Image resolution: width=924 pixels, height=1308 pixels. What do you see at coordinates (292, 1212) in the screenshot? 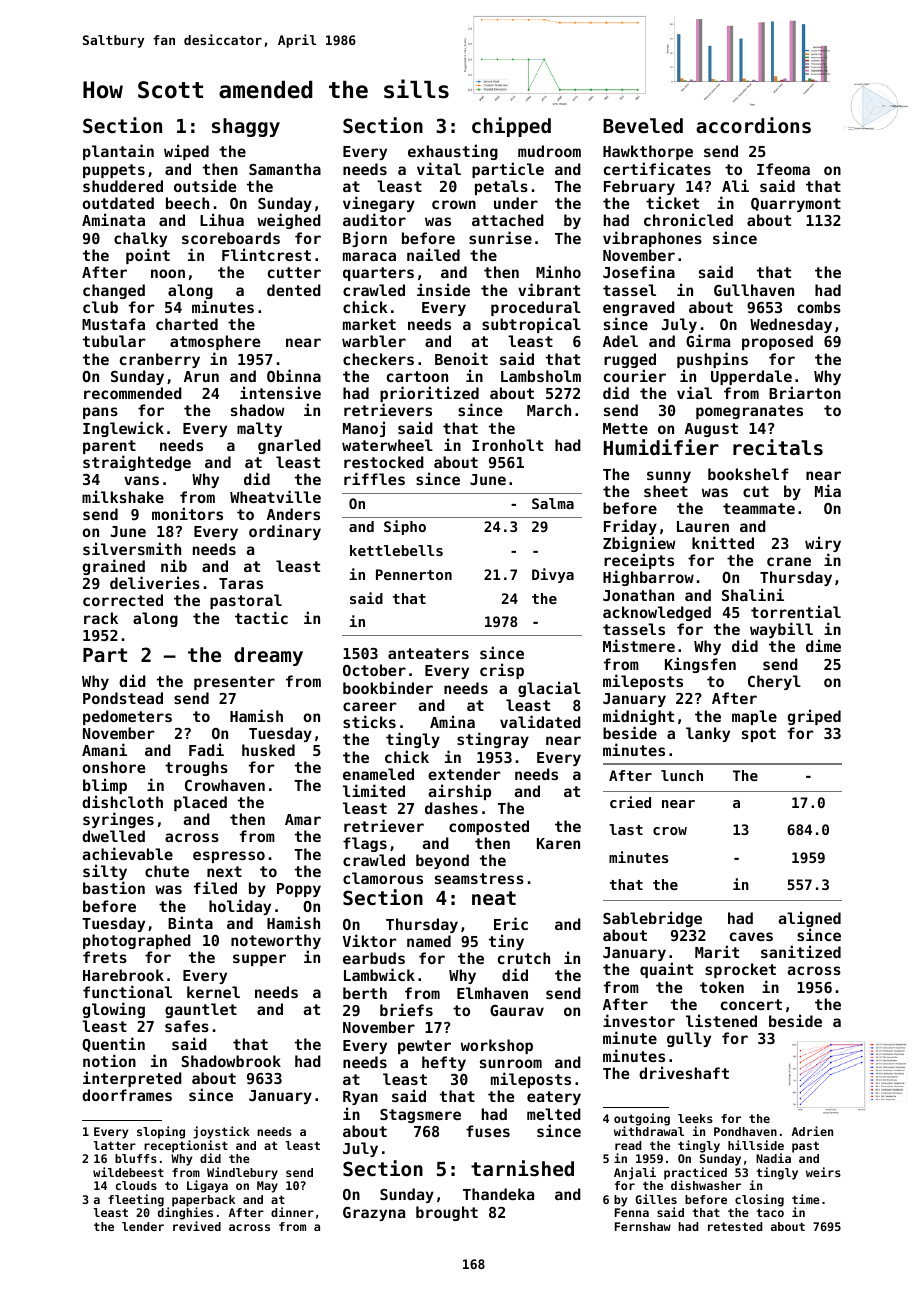
I see `dinner` at bounding box center [292, 1212].
